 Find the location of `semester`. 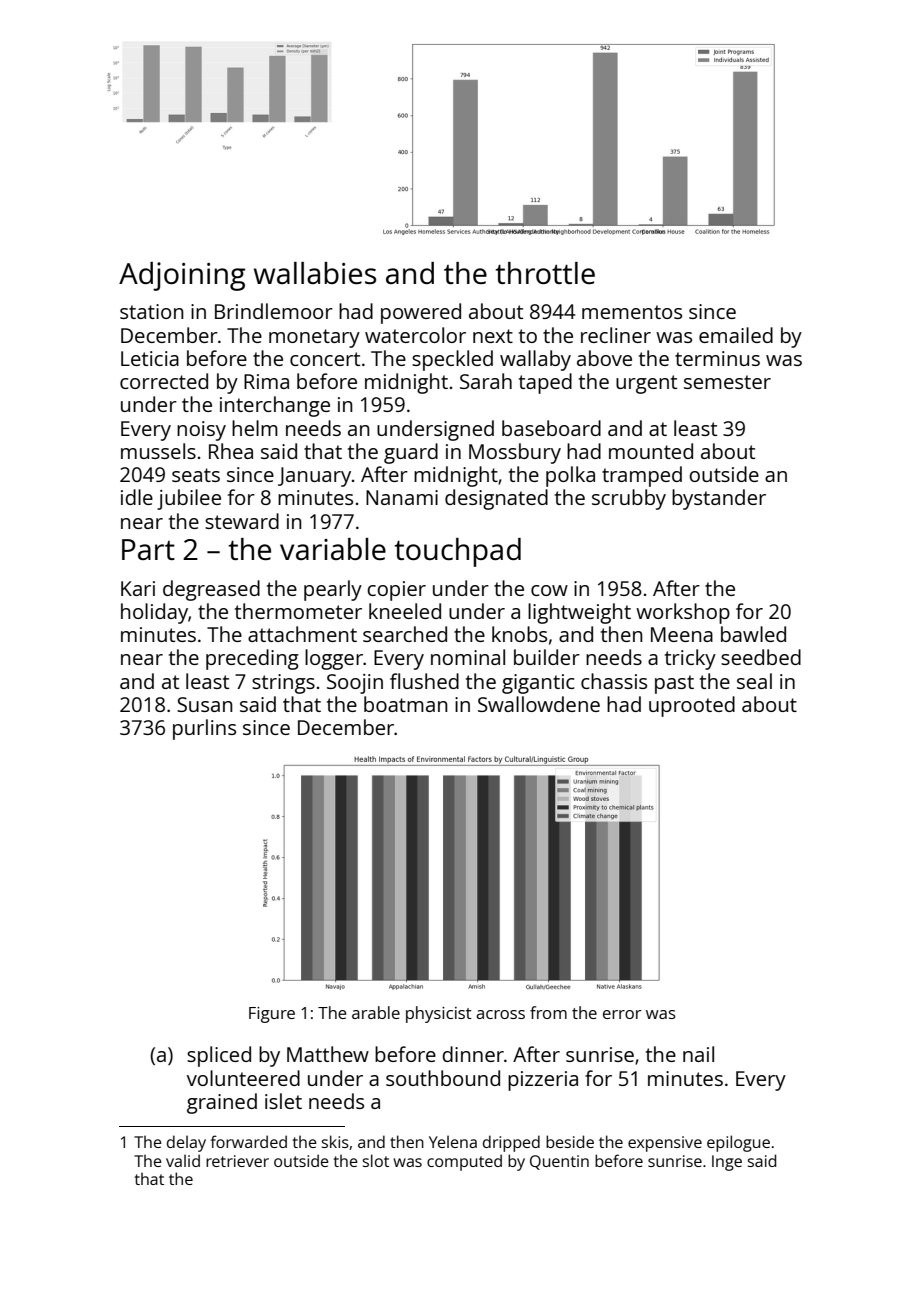

semester is located at coordinates (727, 382).
